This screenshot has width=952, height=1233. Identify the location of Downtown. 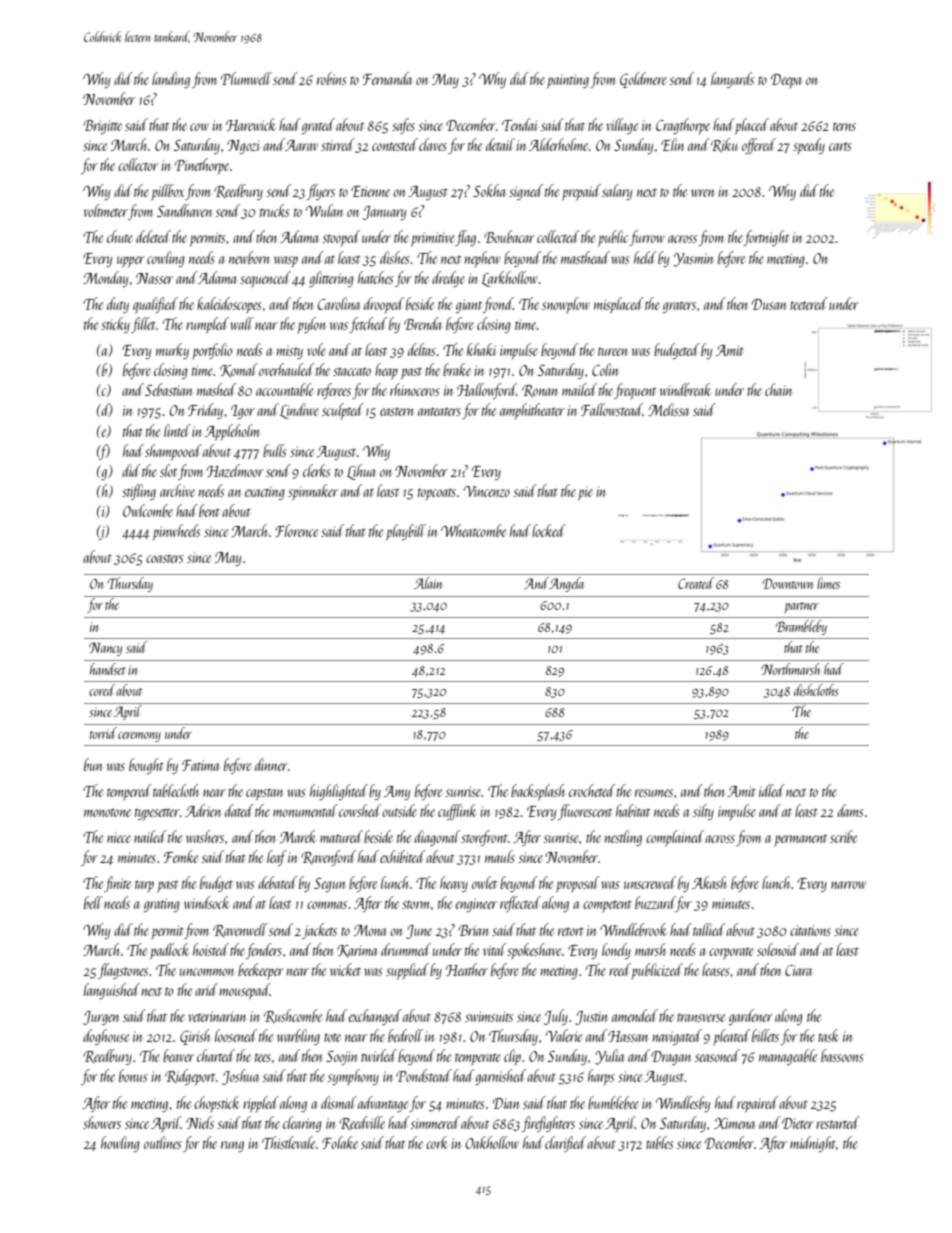
(788, 583).
